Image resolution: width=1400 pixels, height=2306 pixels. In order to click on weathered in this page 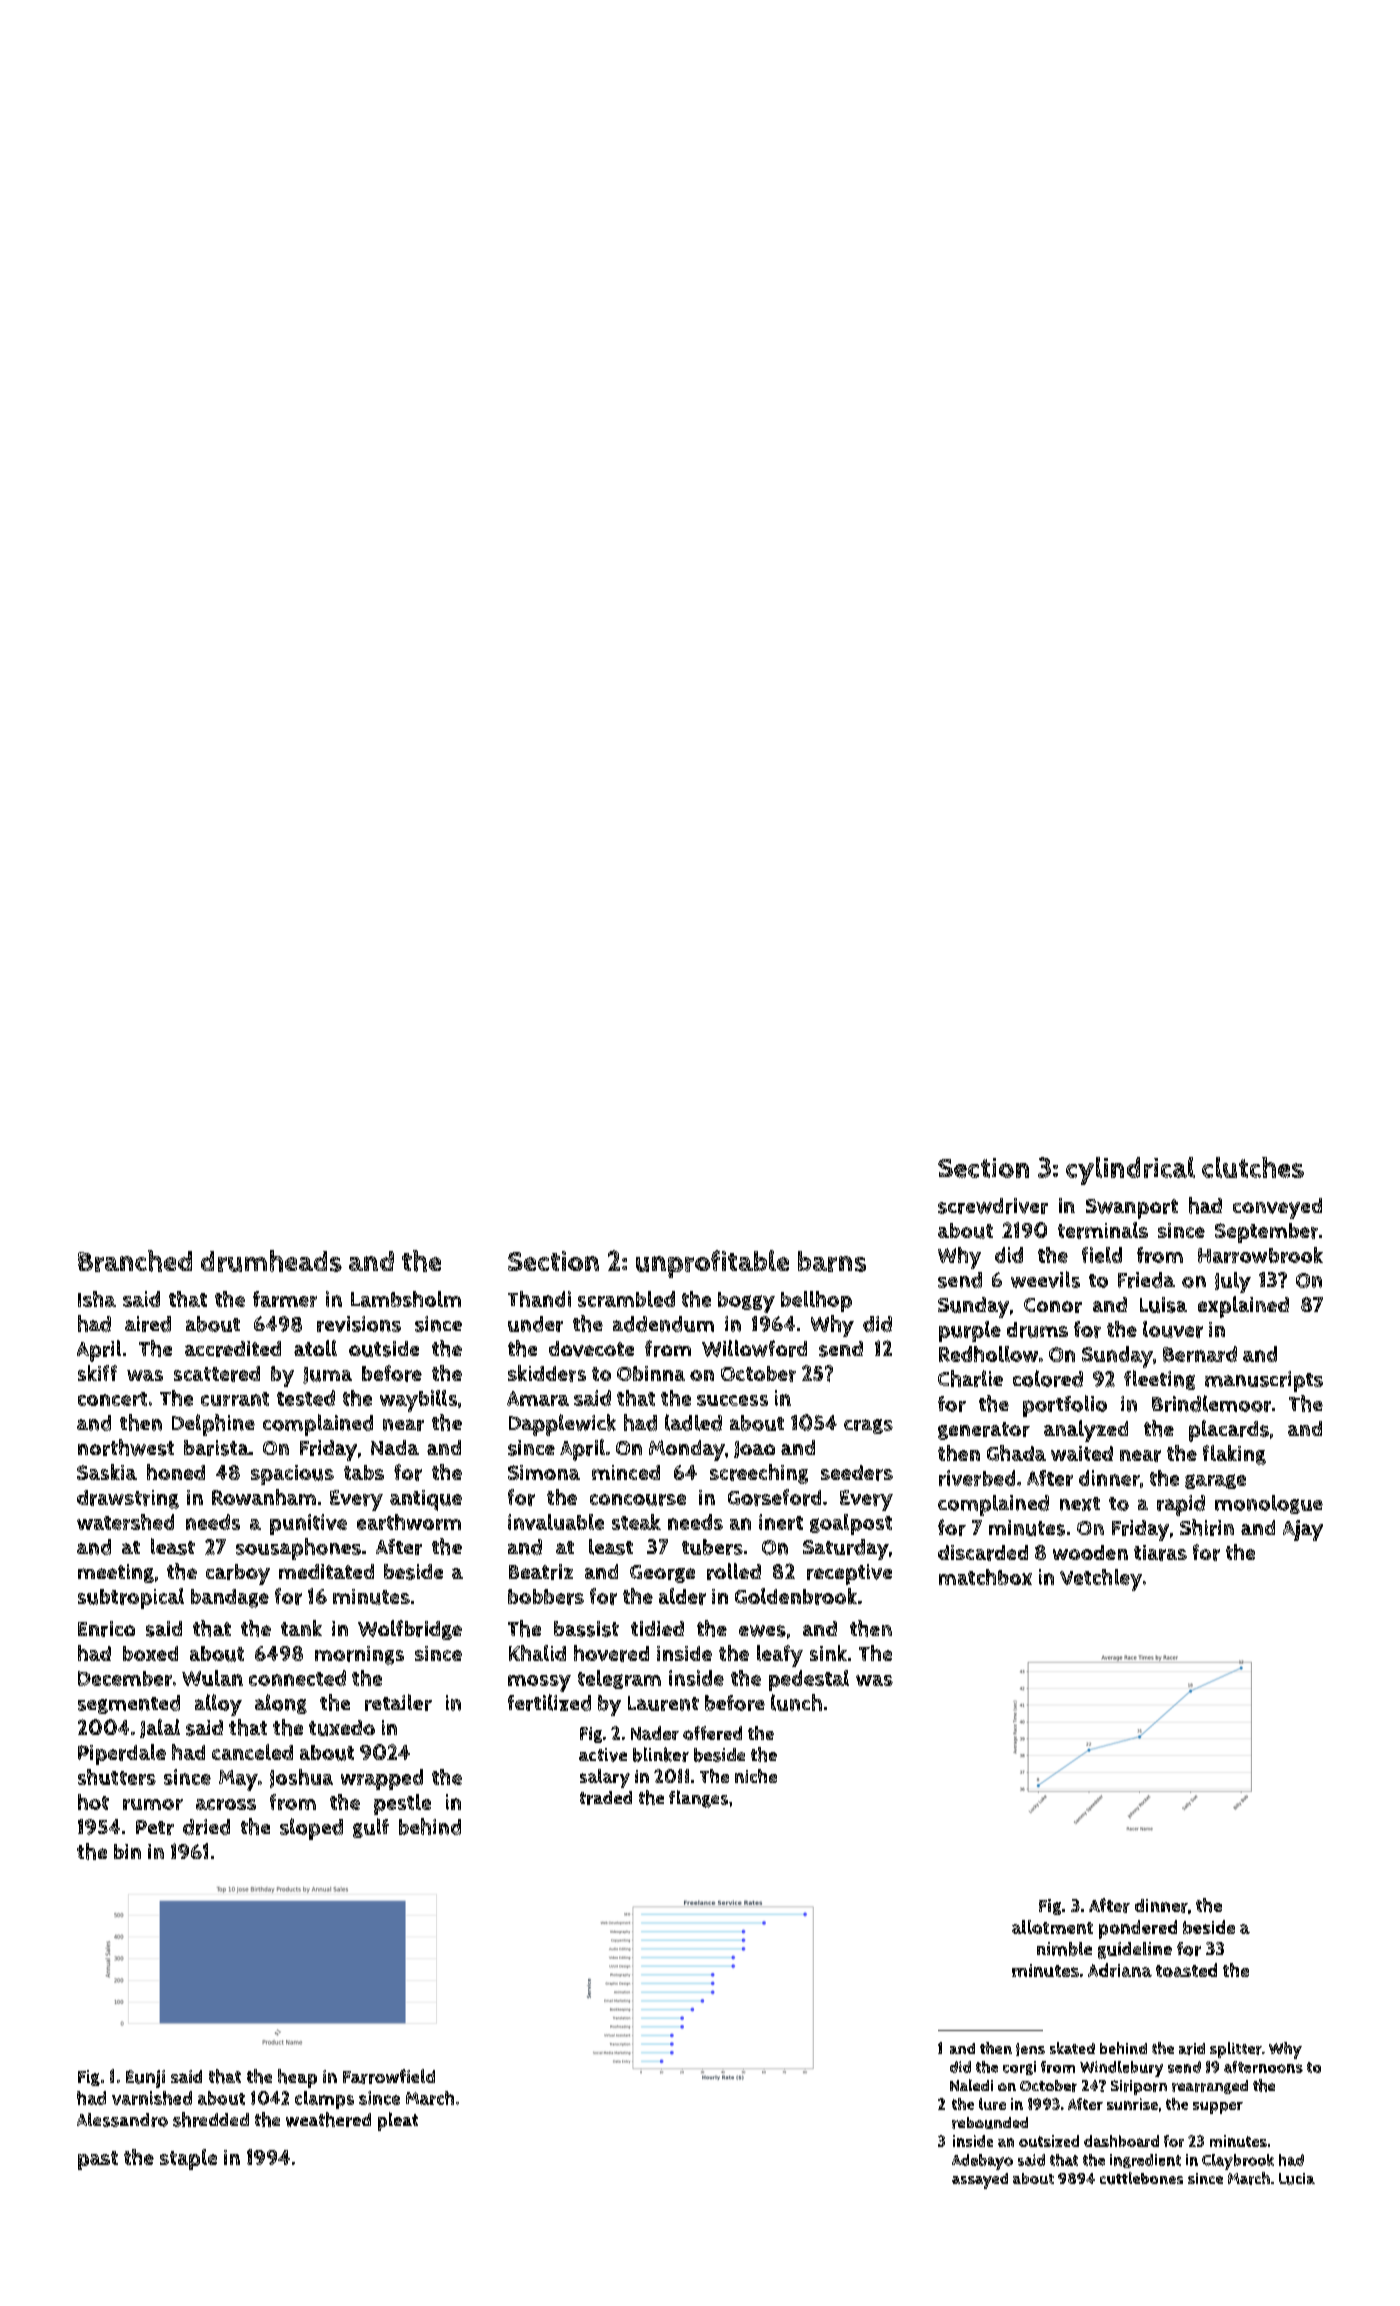, I will do `click(328, 2119)`.
